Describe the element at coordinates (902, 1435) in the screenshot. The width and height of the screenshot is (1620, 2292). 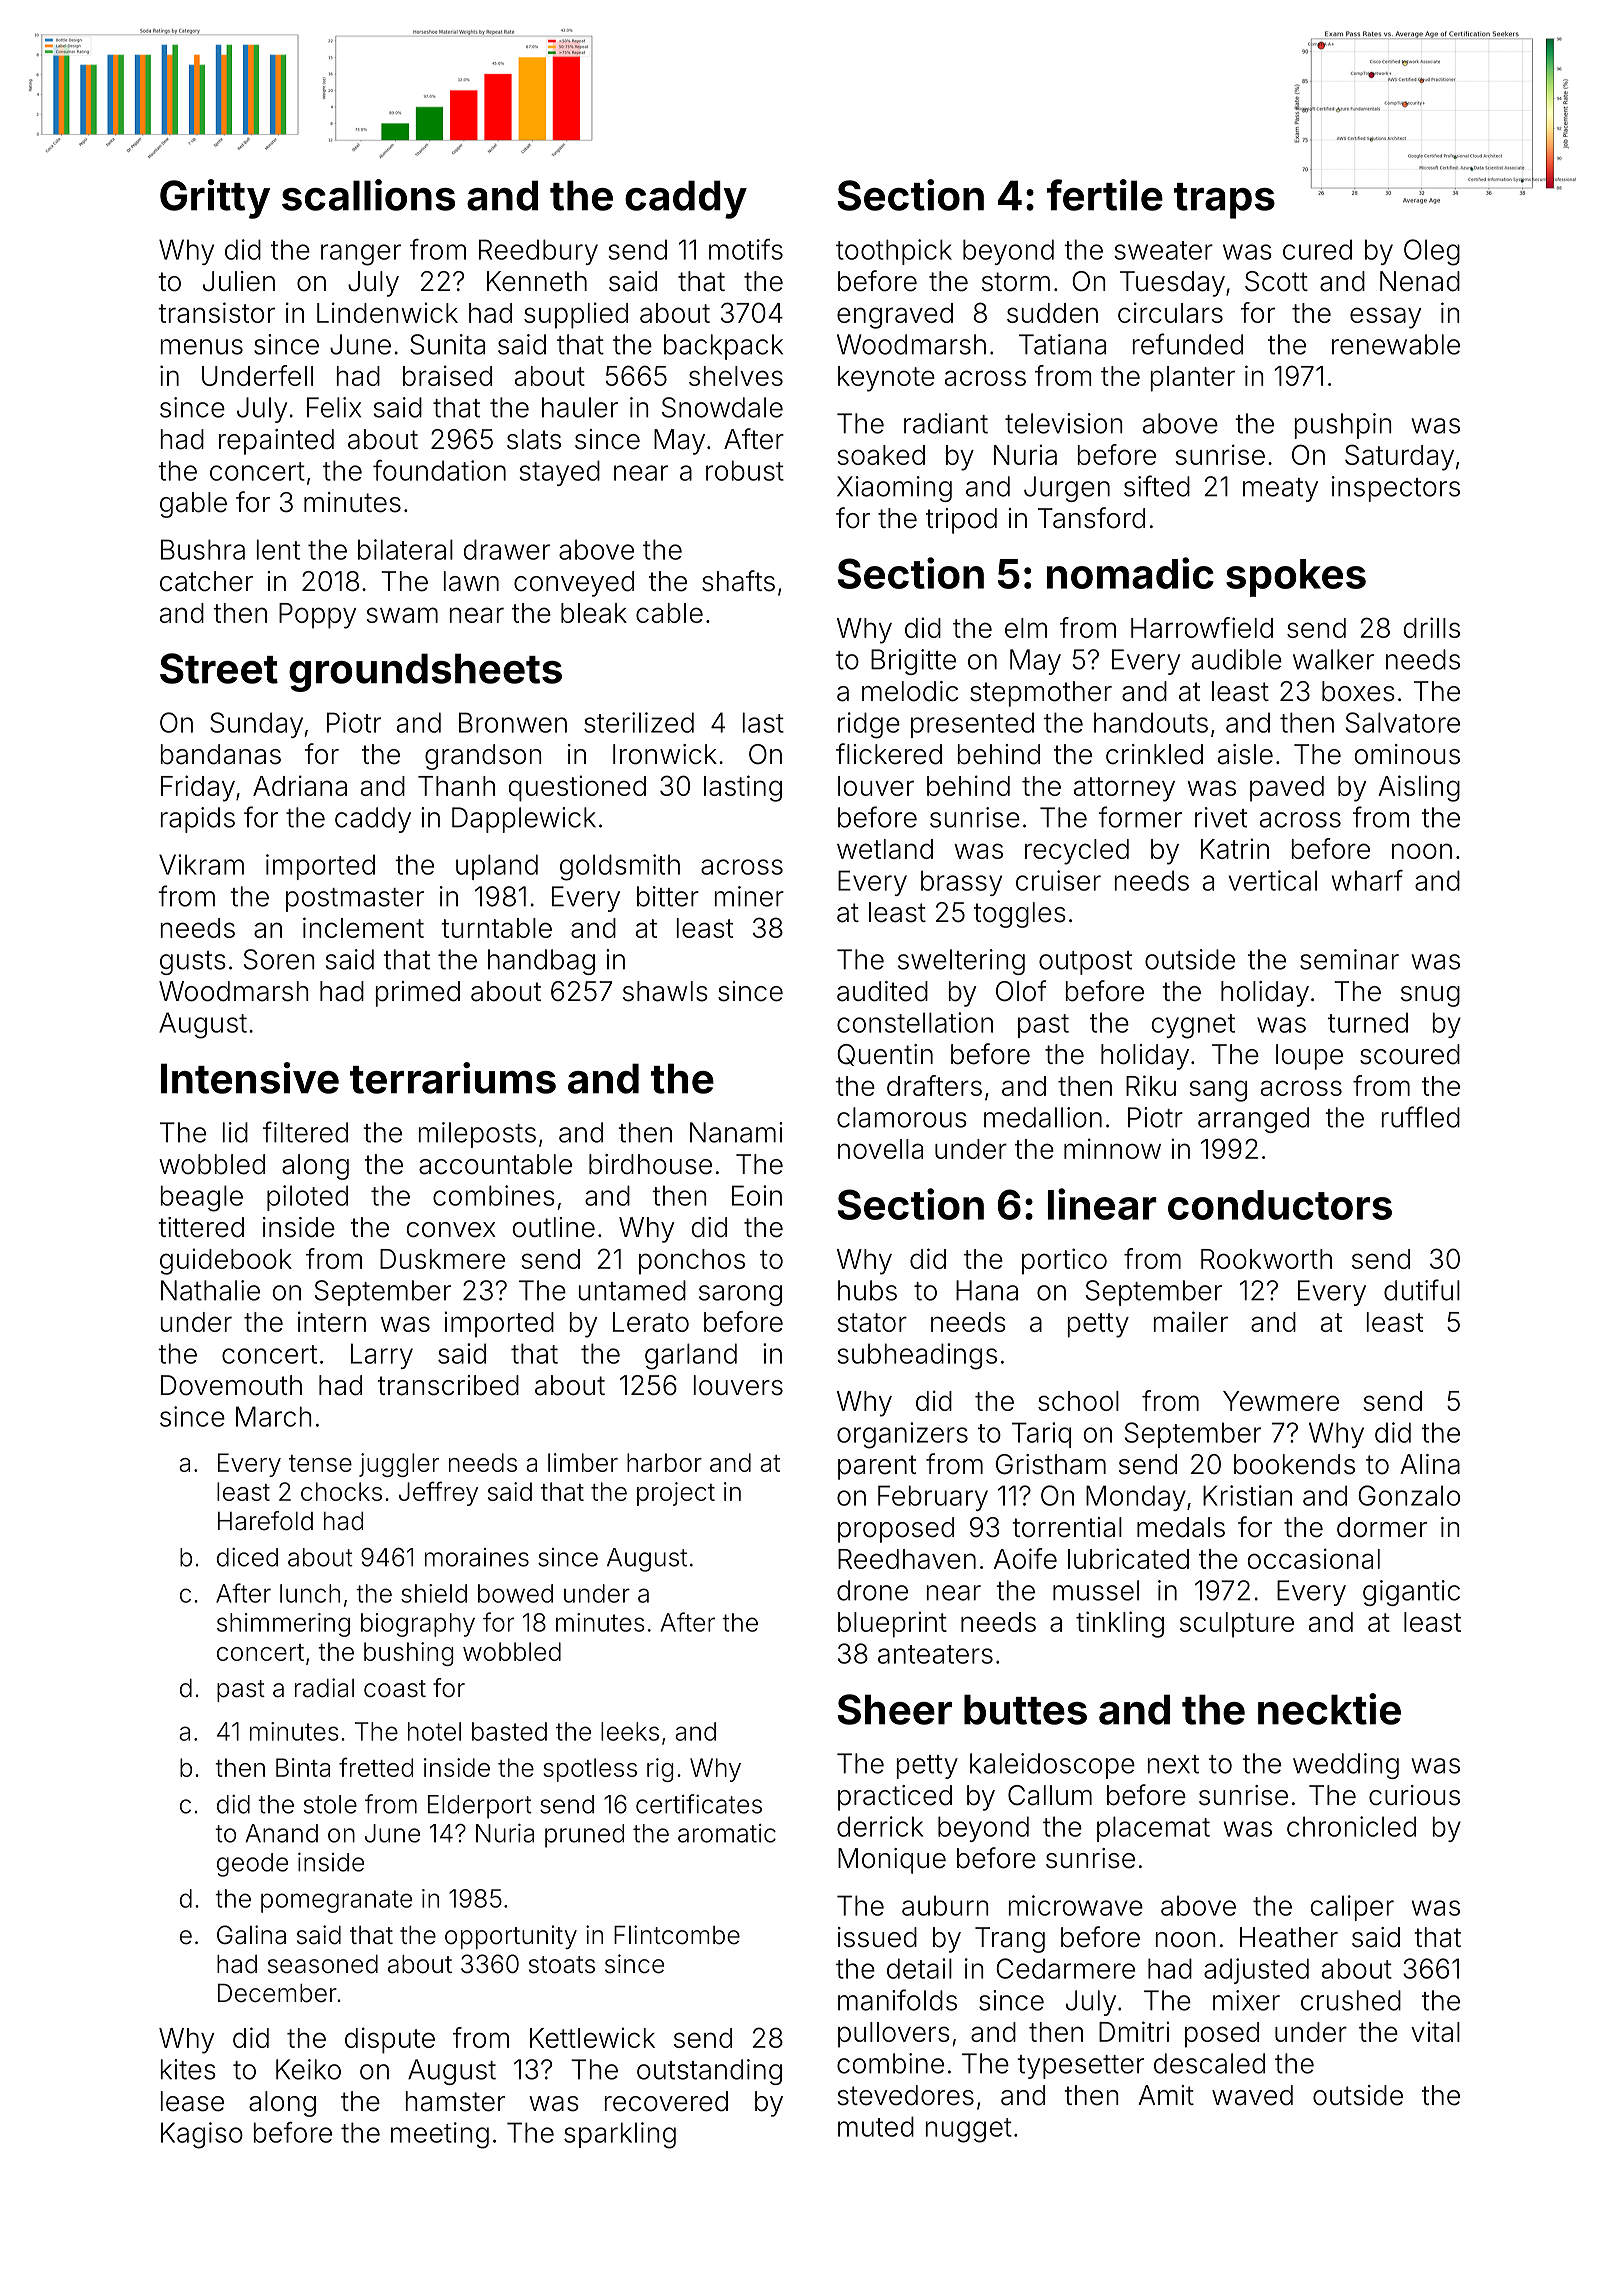
I see `organizers` at that location.
